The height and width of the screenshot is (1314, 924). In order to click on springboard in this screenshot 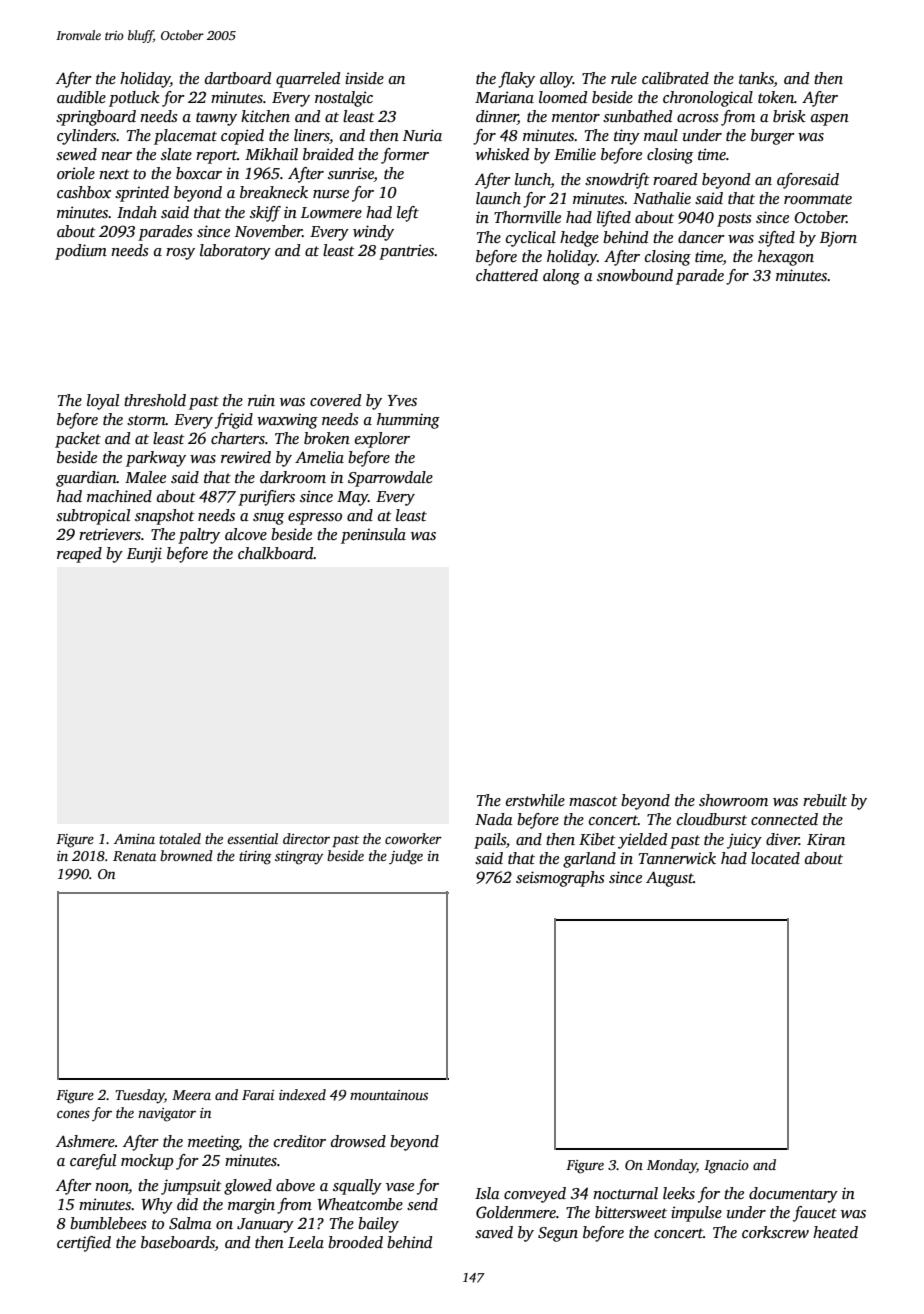, I will do `click(96, 118)`.
